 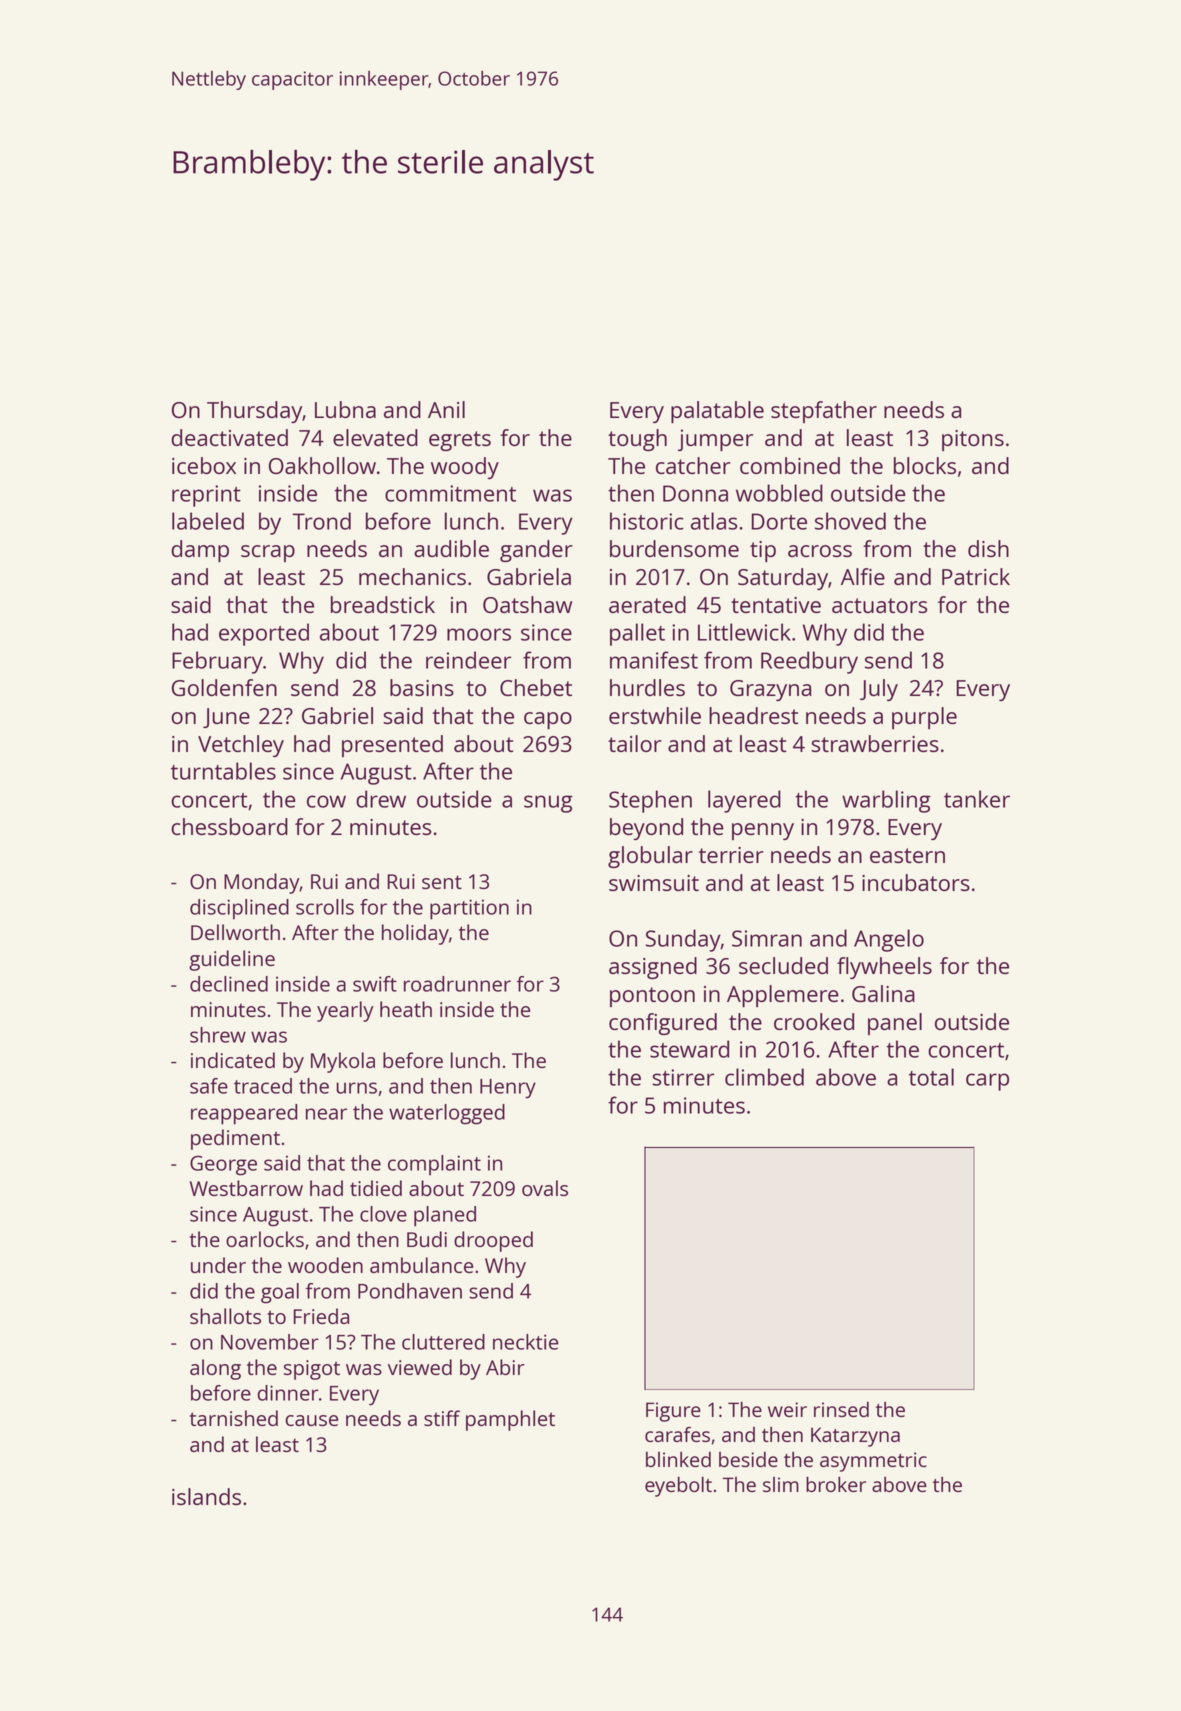 I want to click on Dellworth, so click(x=235, y=932).
